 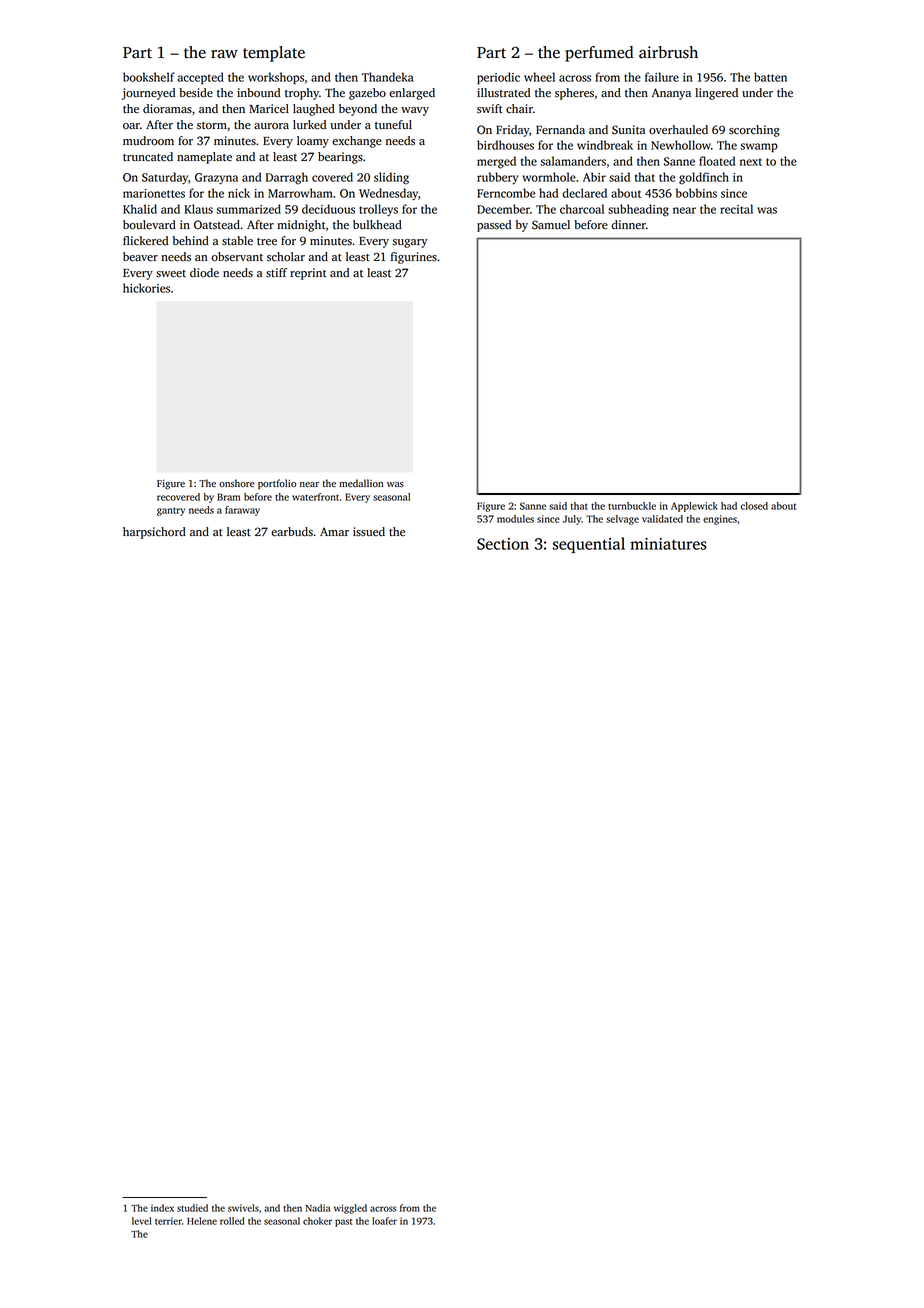 What do you see at coordinates (770, 77) in the screenshot?
I see `batten` at bounding box center [770, 77].
